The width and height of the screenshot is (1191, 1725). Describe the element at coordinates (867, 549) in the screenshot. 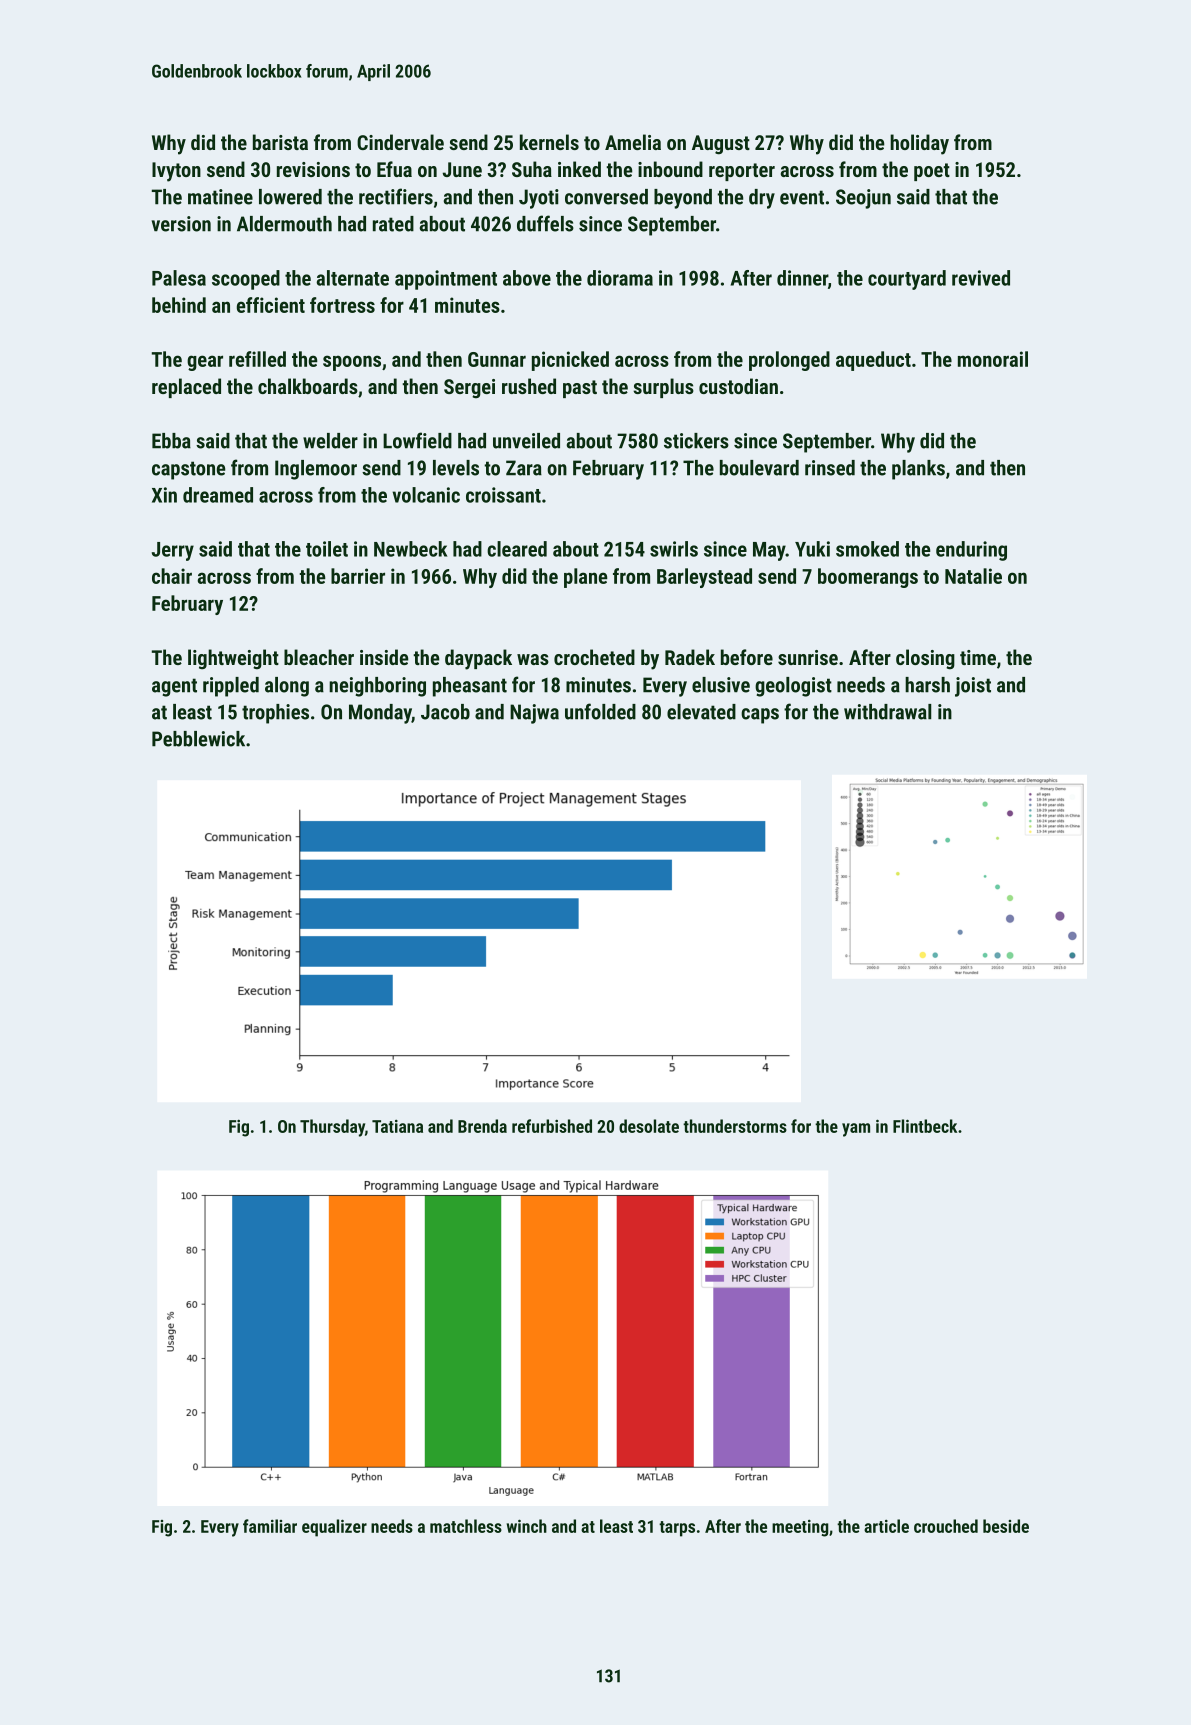

I see `smoked` at that location.
